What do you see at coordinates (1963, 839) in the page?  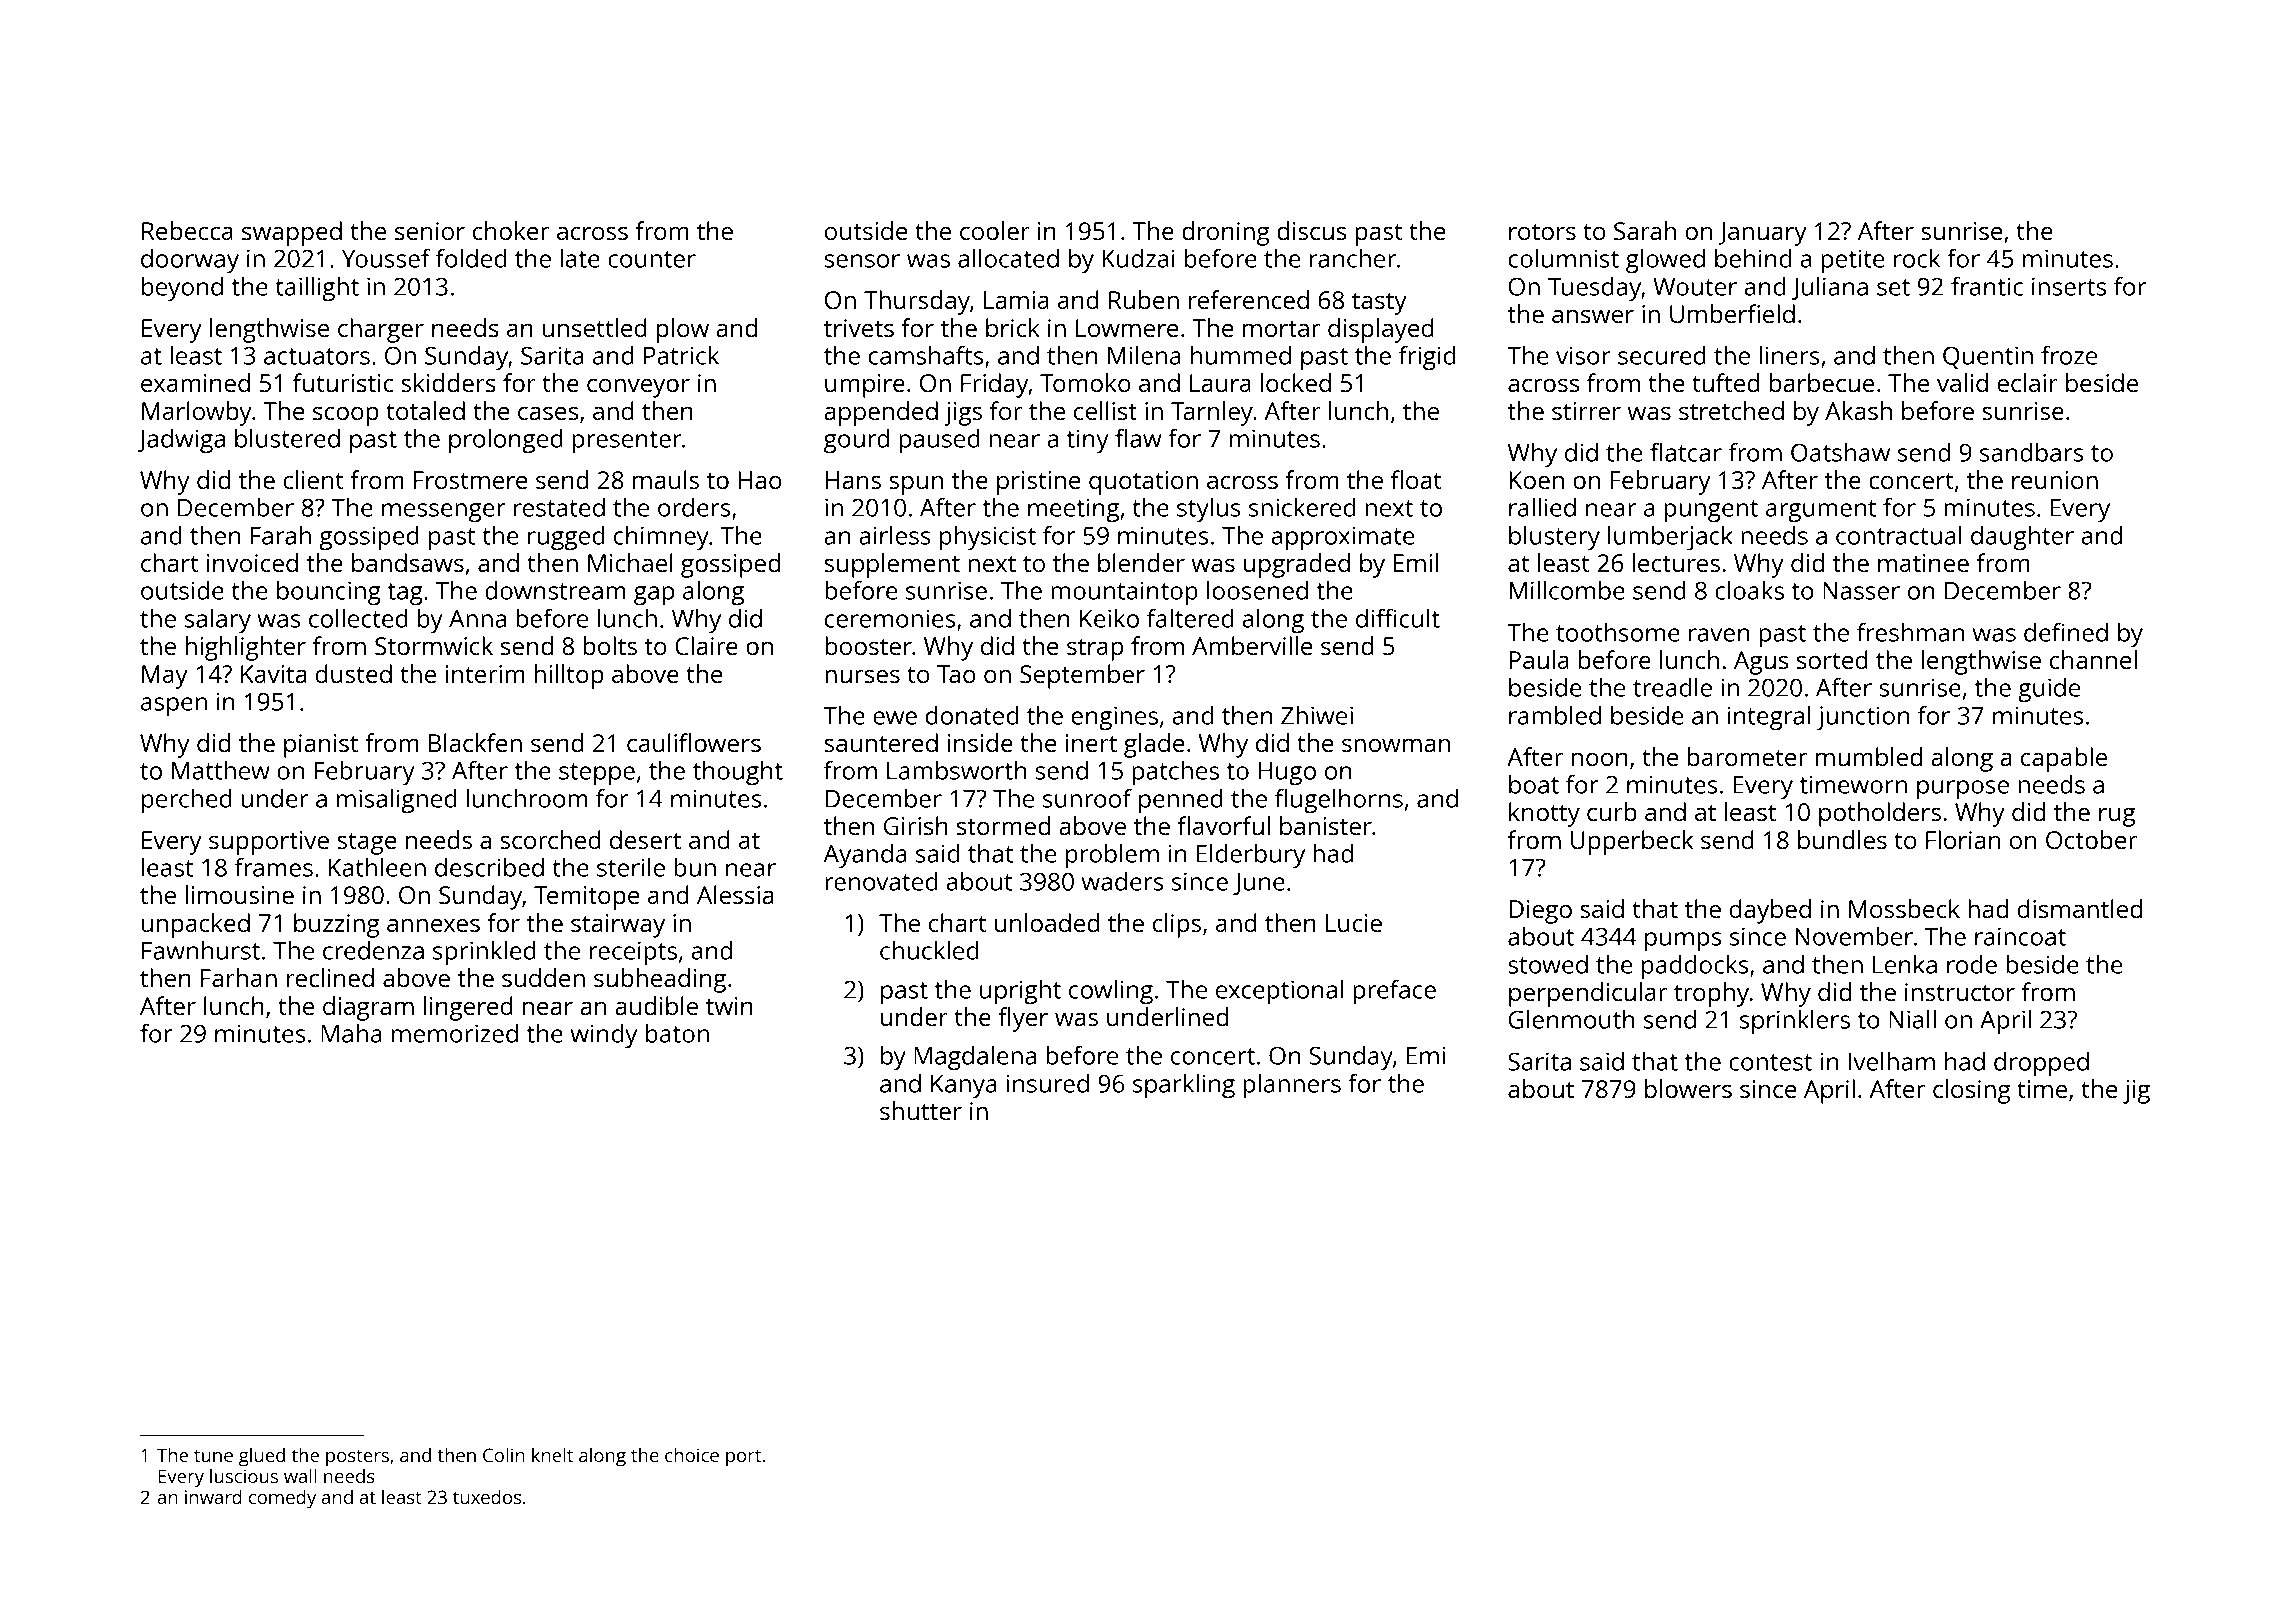 I see `Florian` at bounding box center [1963, 839].
